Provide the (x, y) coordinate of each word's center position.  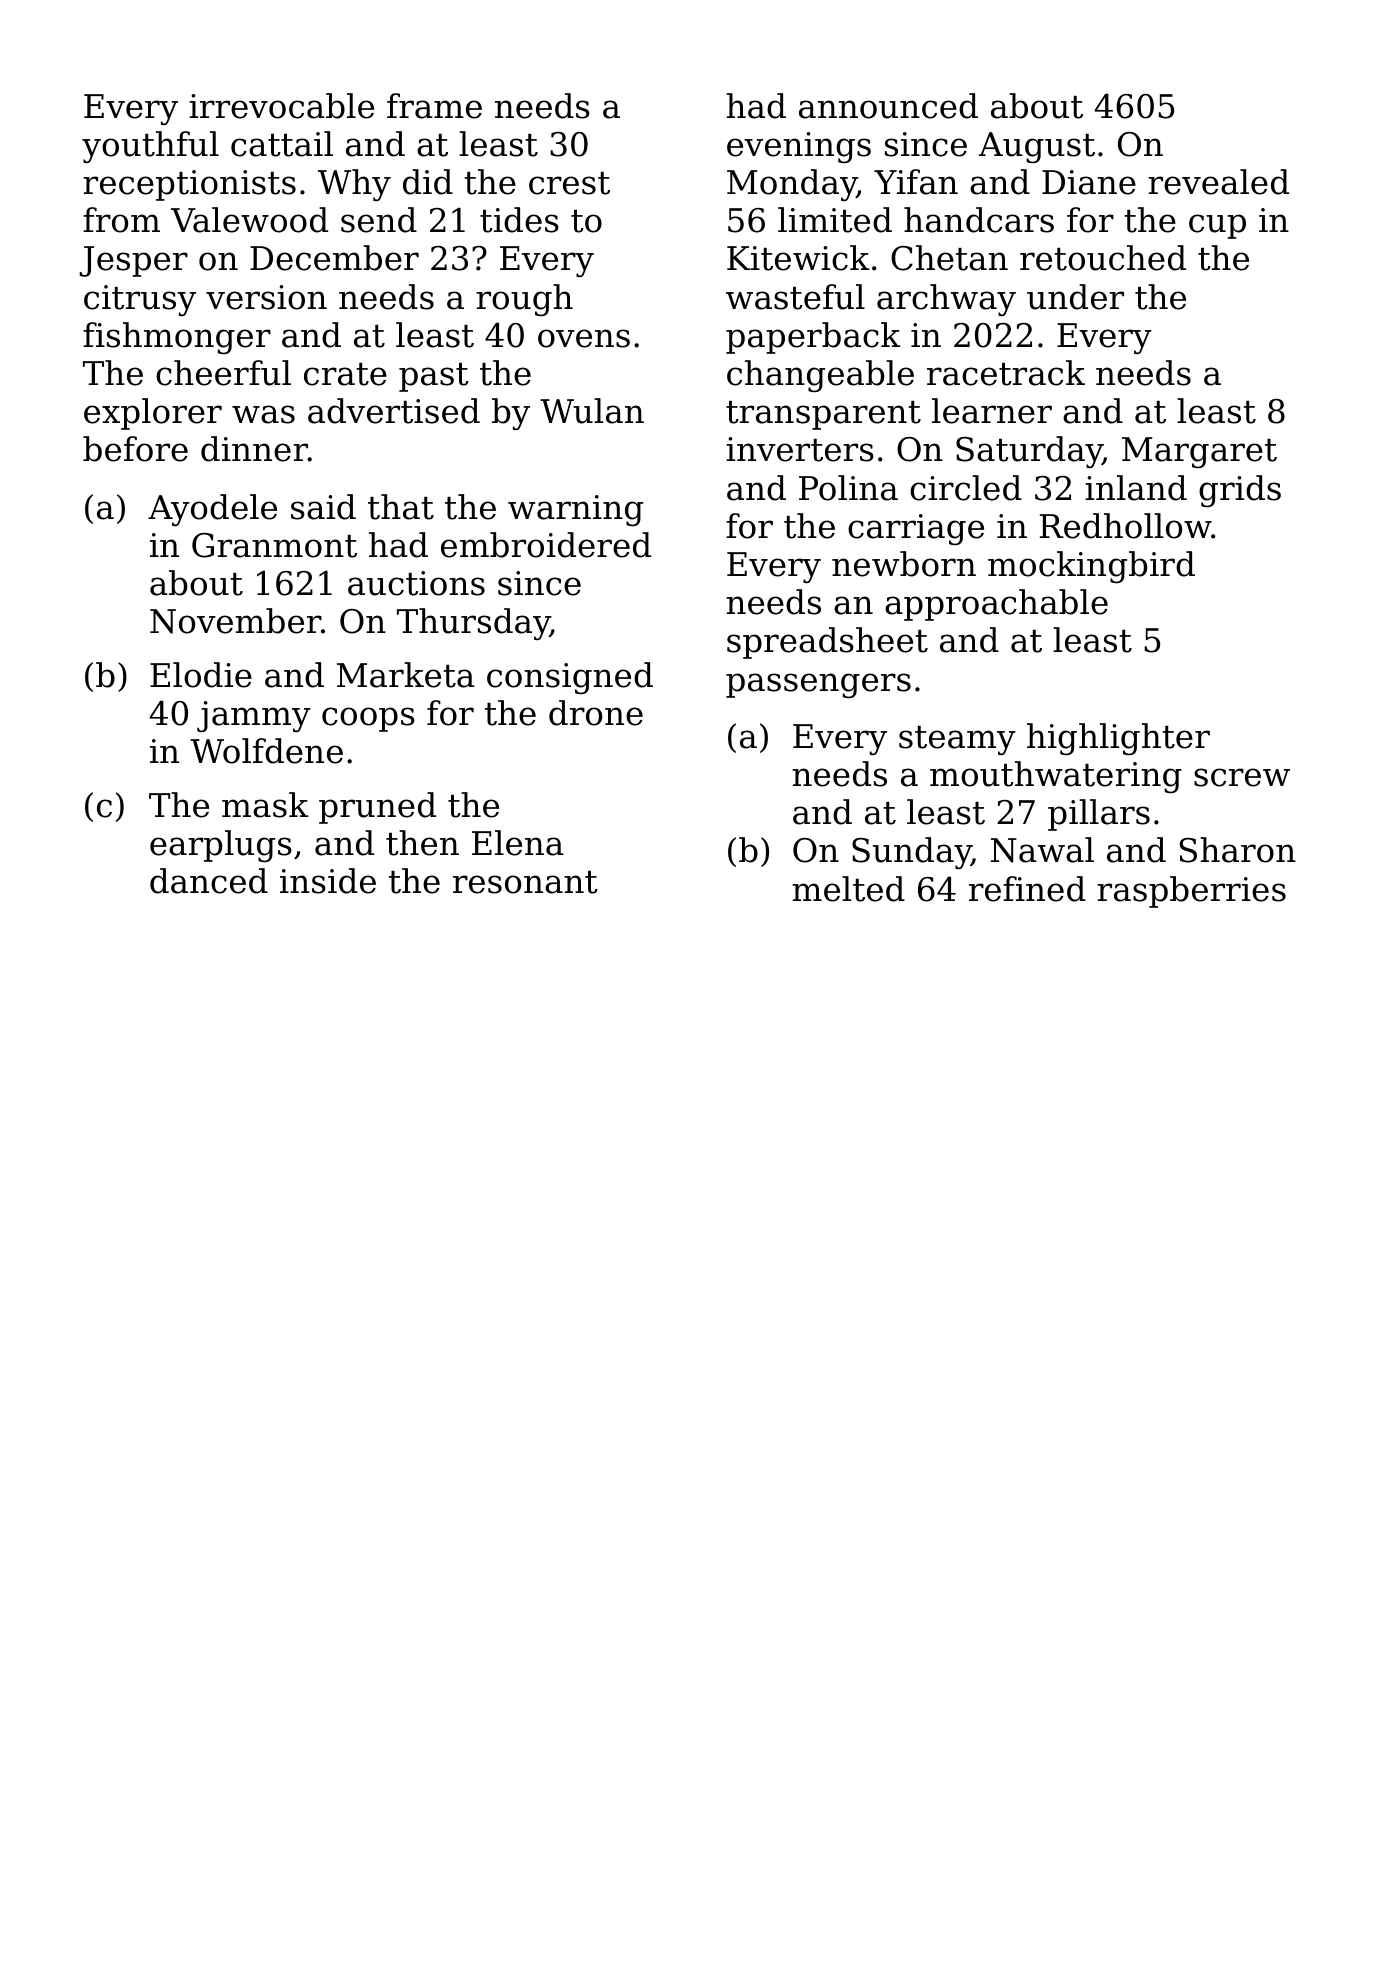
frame (434, 106)
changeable (820, 376)
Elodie (201, 675)
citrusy (140, 300)
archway (946, 300)
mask (265, 805)
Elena (518, 843)
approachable (996, 605)
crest (569, 183)
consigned (570, 678)
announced (888, 106)
